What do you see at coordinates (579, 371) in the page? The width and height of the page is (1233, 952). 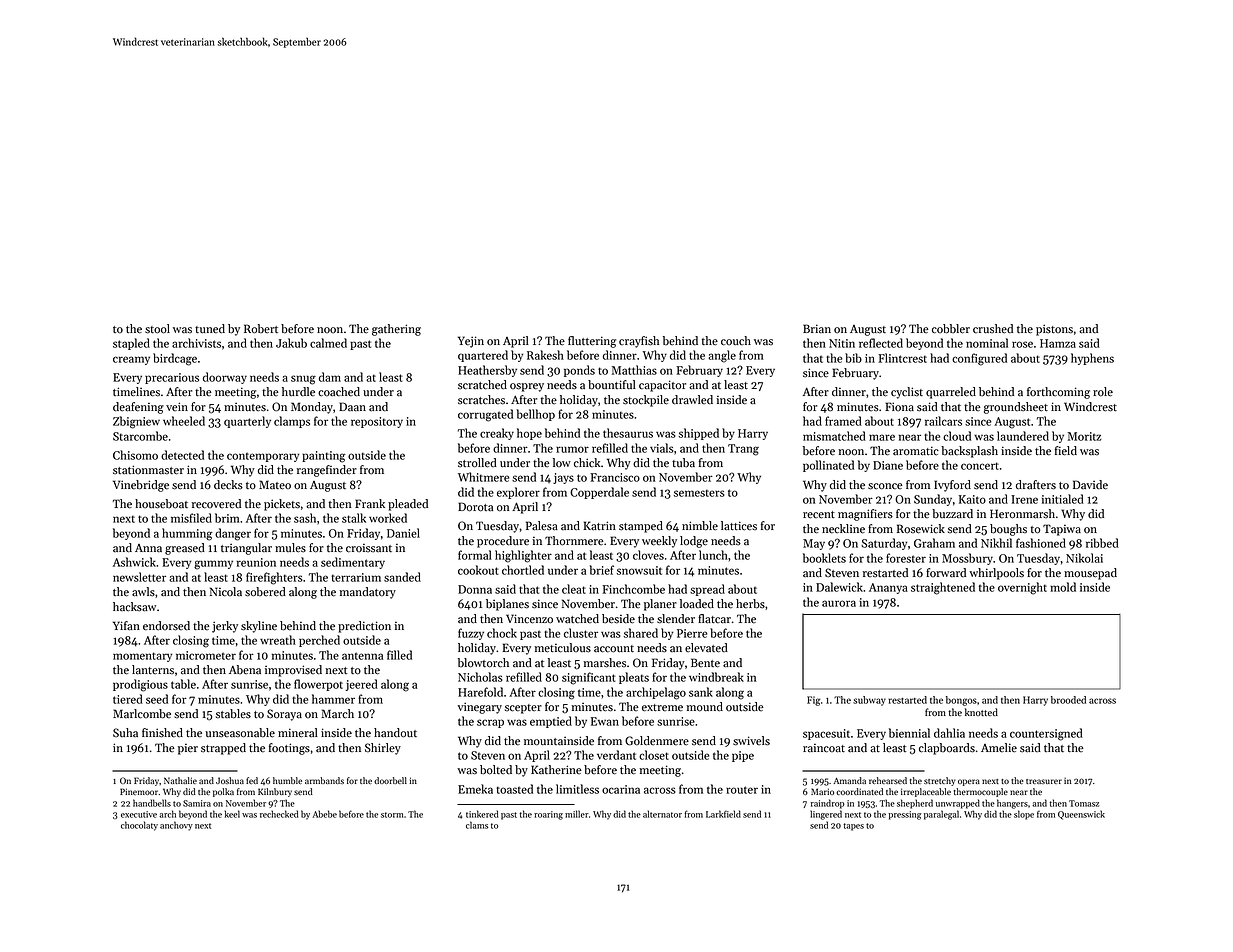 I see `ponds` at bounding box center [579, 371].
